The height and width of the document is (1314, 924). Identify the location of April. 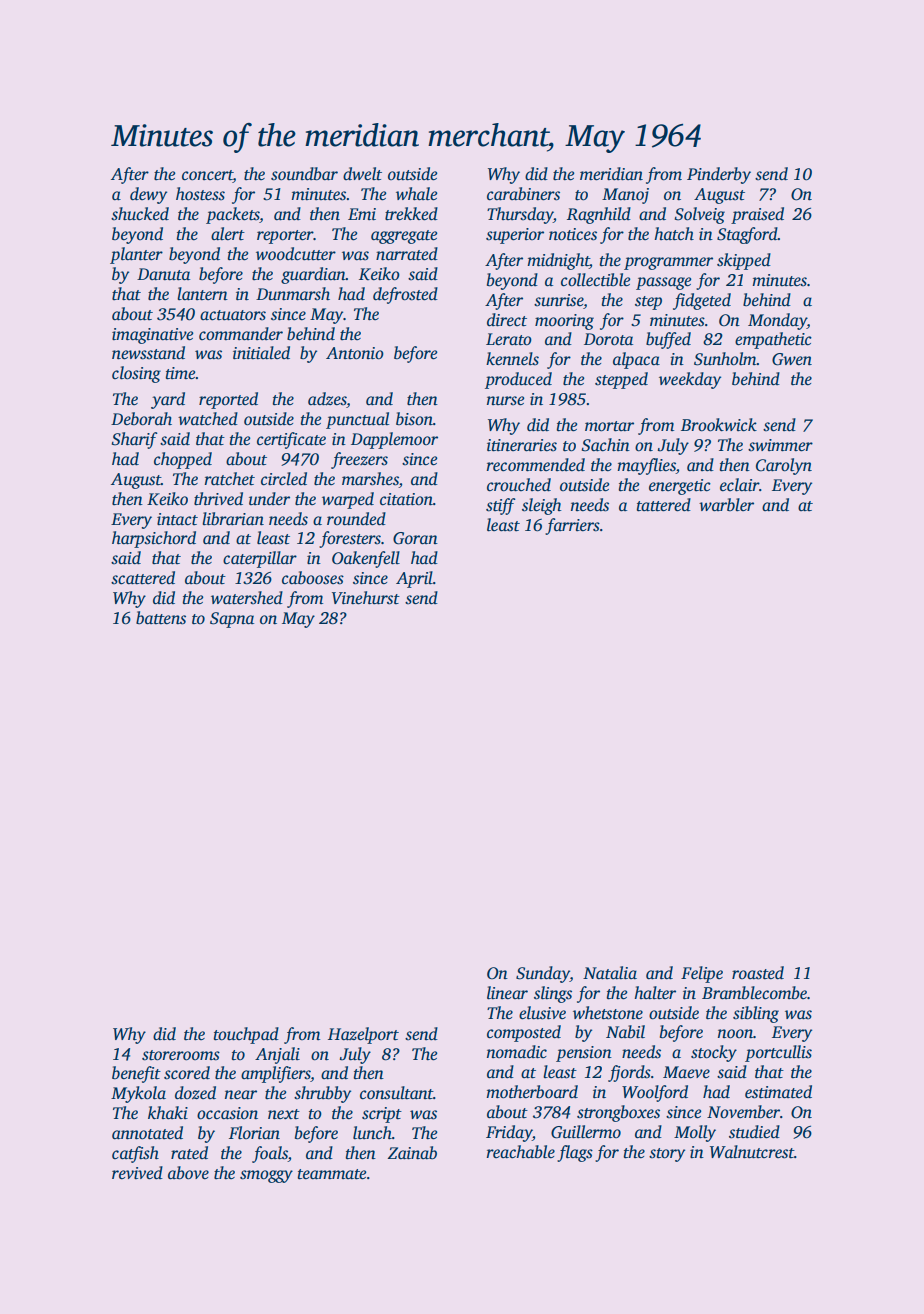
(414, 579).
